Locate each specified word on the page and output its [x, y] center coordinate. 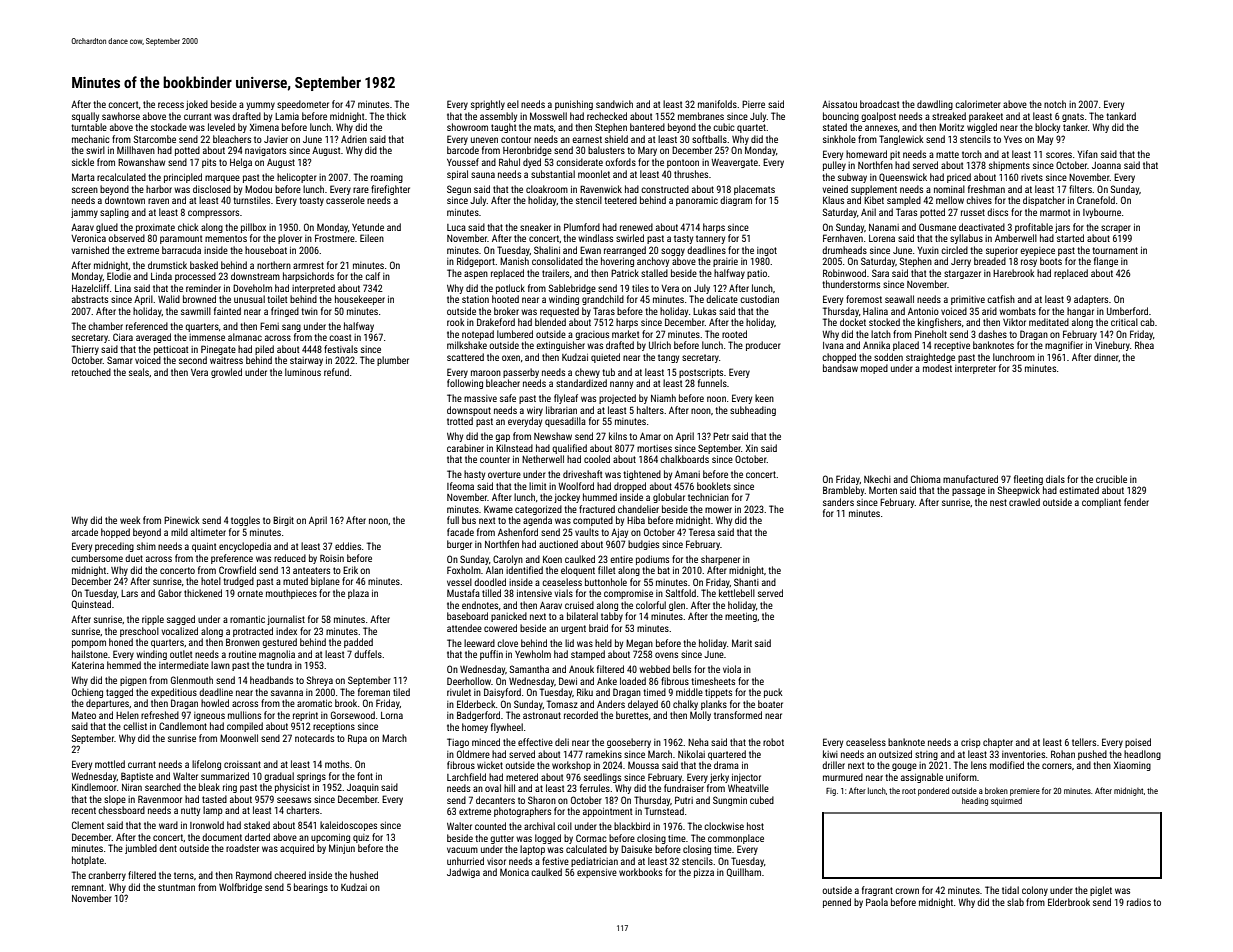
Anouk [581, 669]
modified [1007, 765]
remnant [88, 887]
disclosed [212, 189]
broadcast [879, 104]
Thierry [85, 350]
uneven [484, 140]
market [625, 334]
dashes [992, 334]
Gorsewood [353, 715]
